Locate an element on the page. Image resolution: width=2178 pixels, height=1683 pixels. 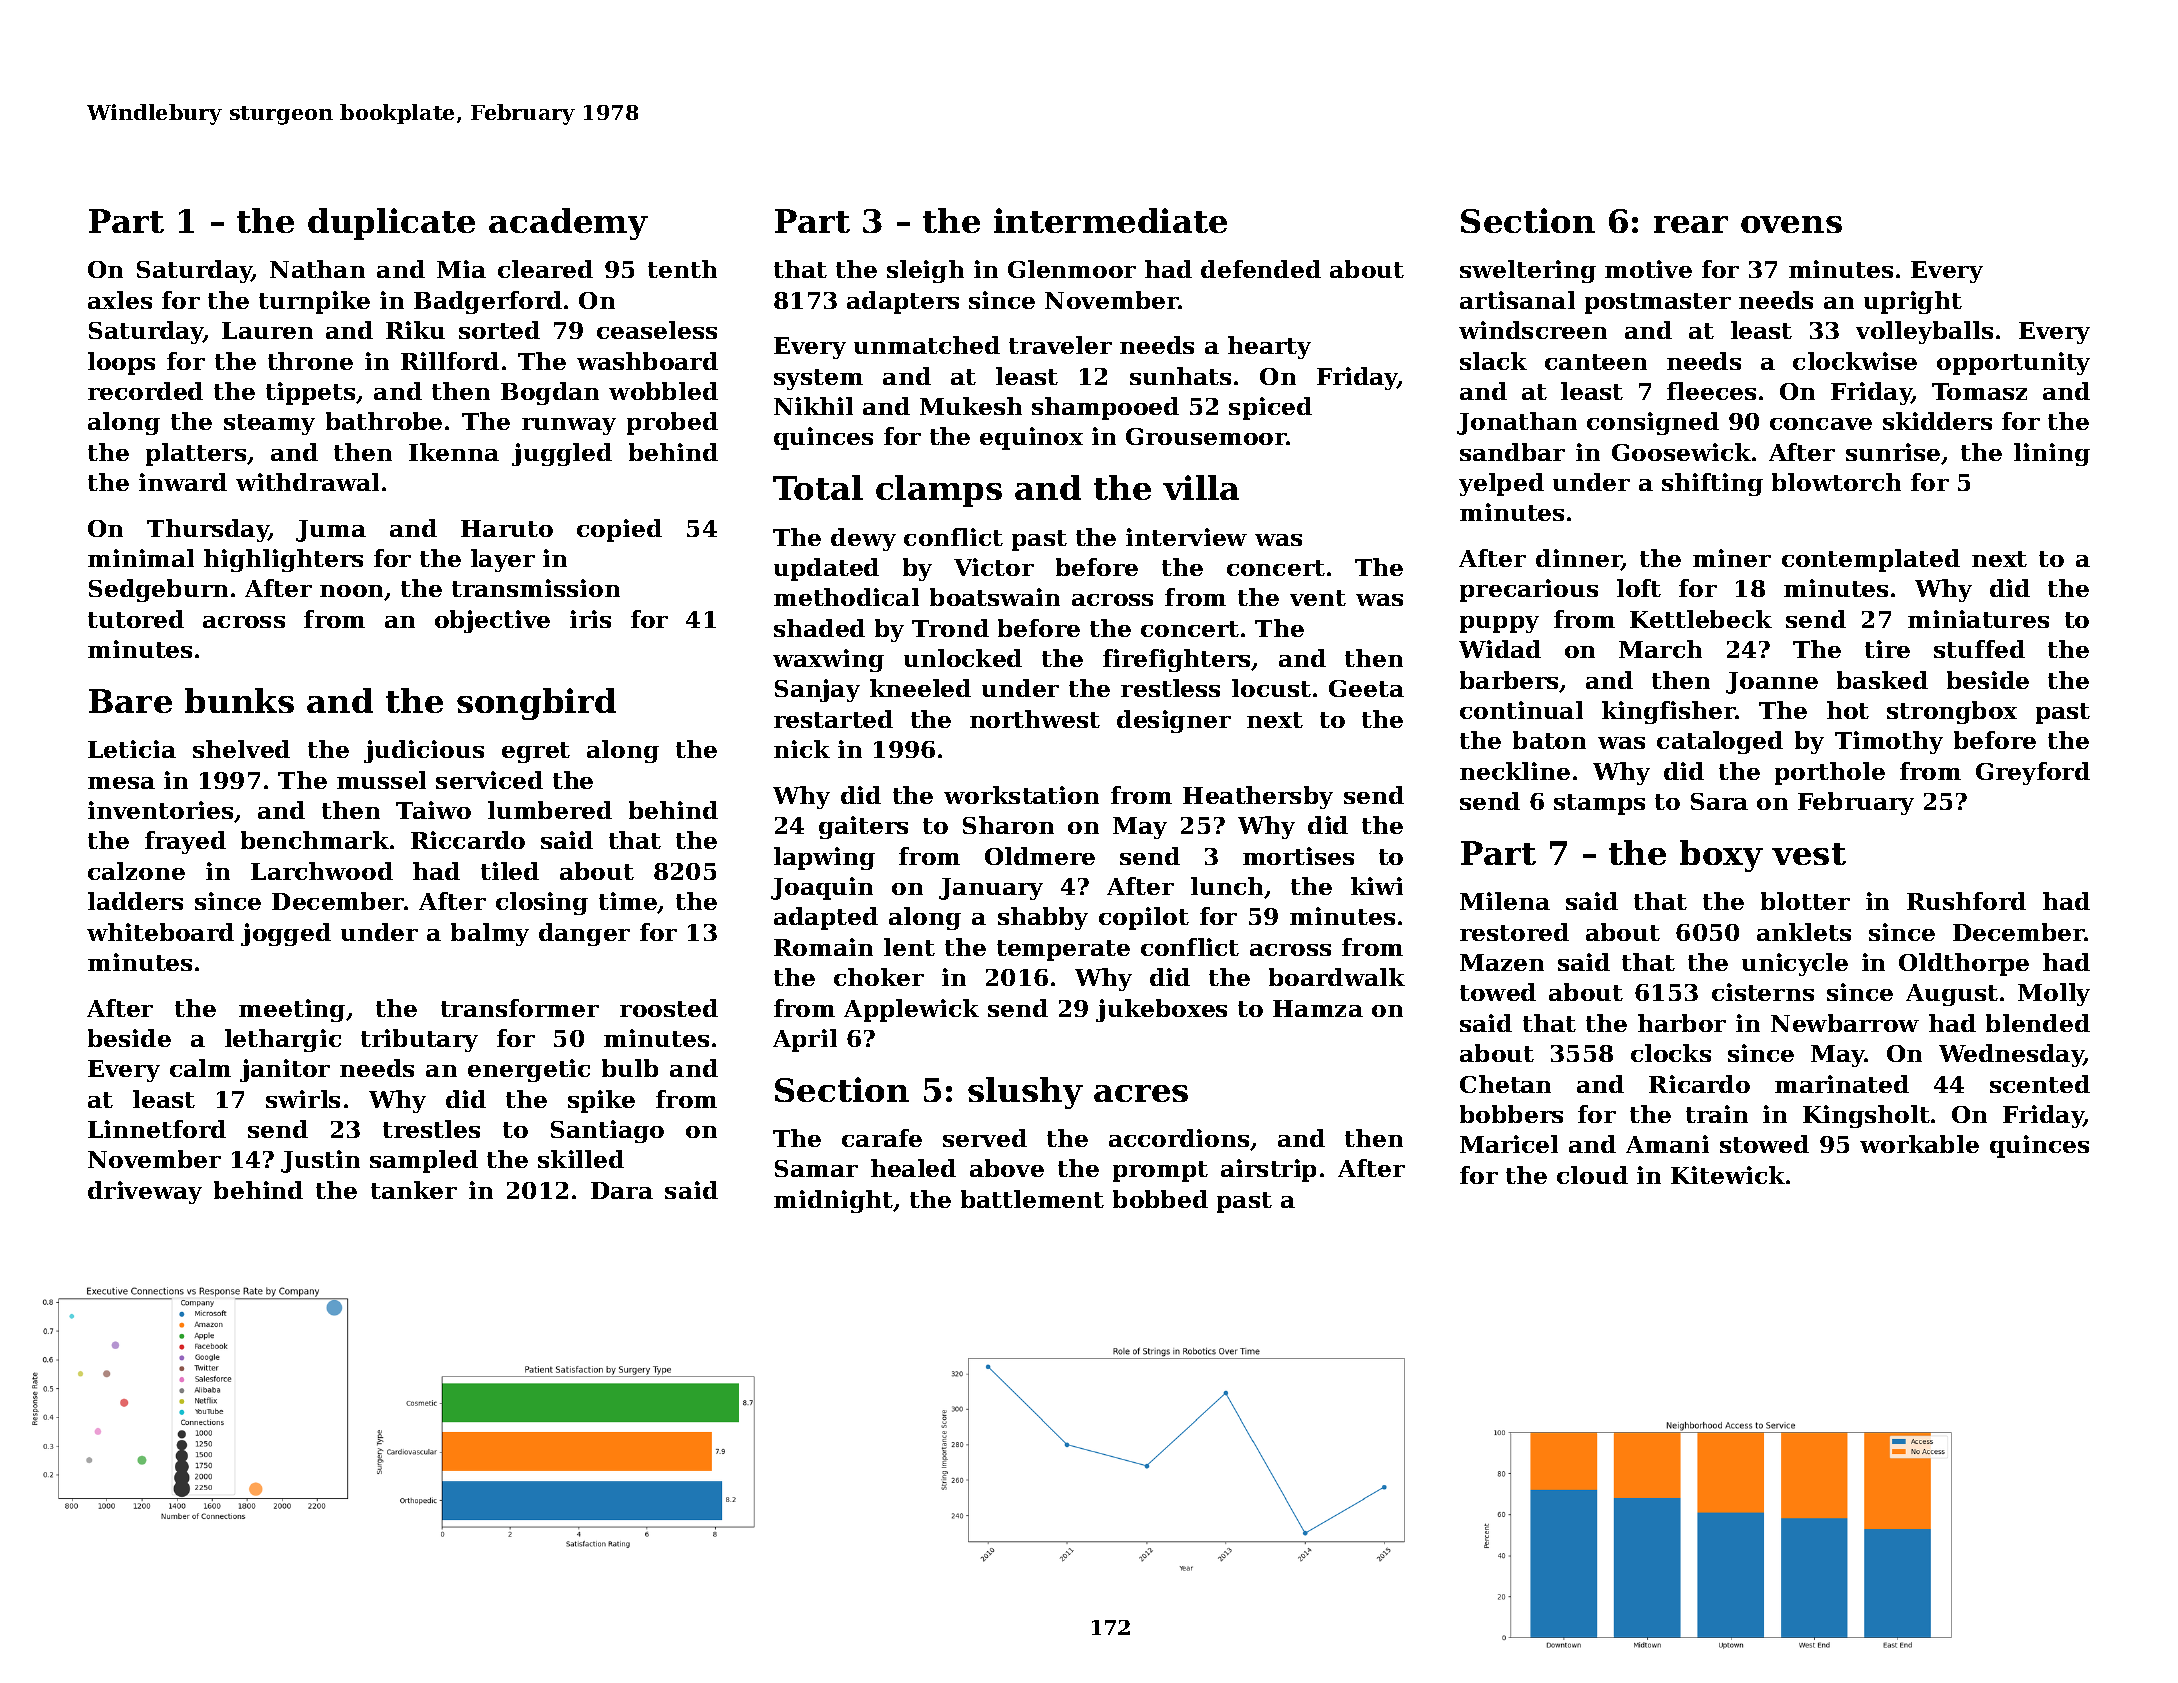
calm is located at coordinates (200, 1068).
